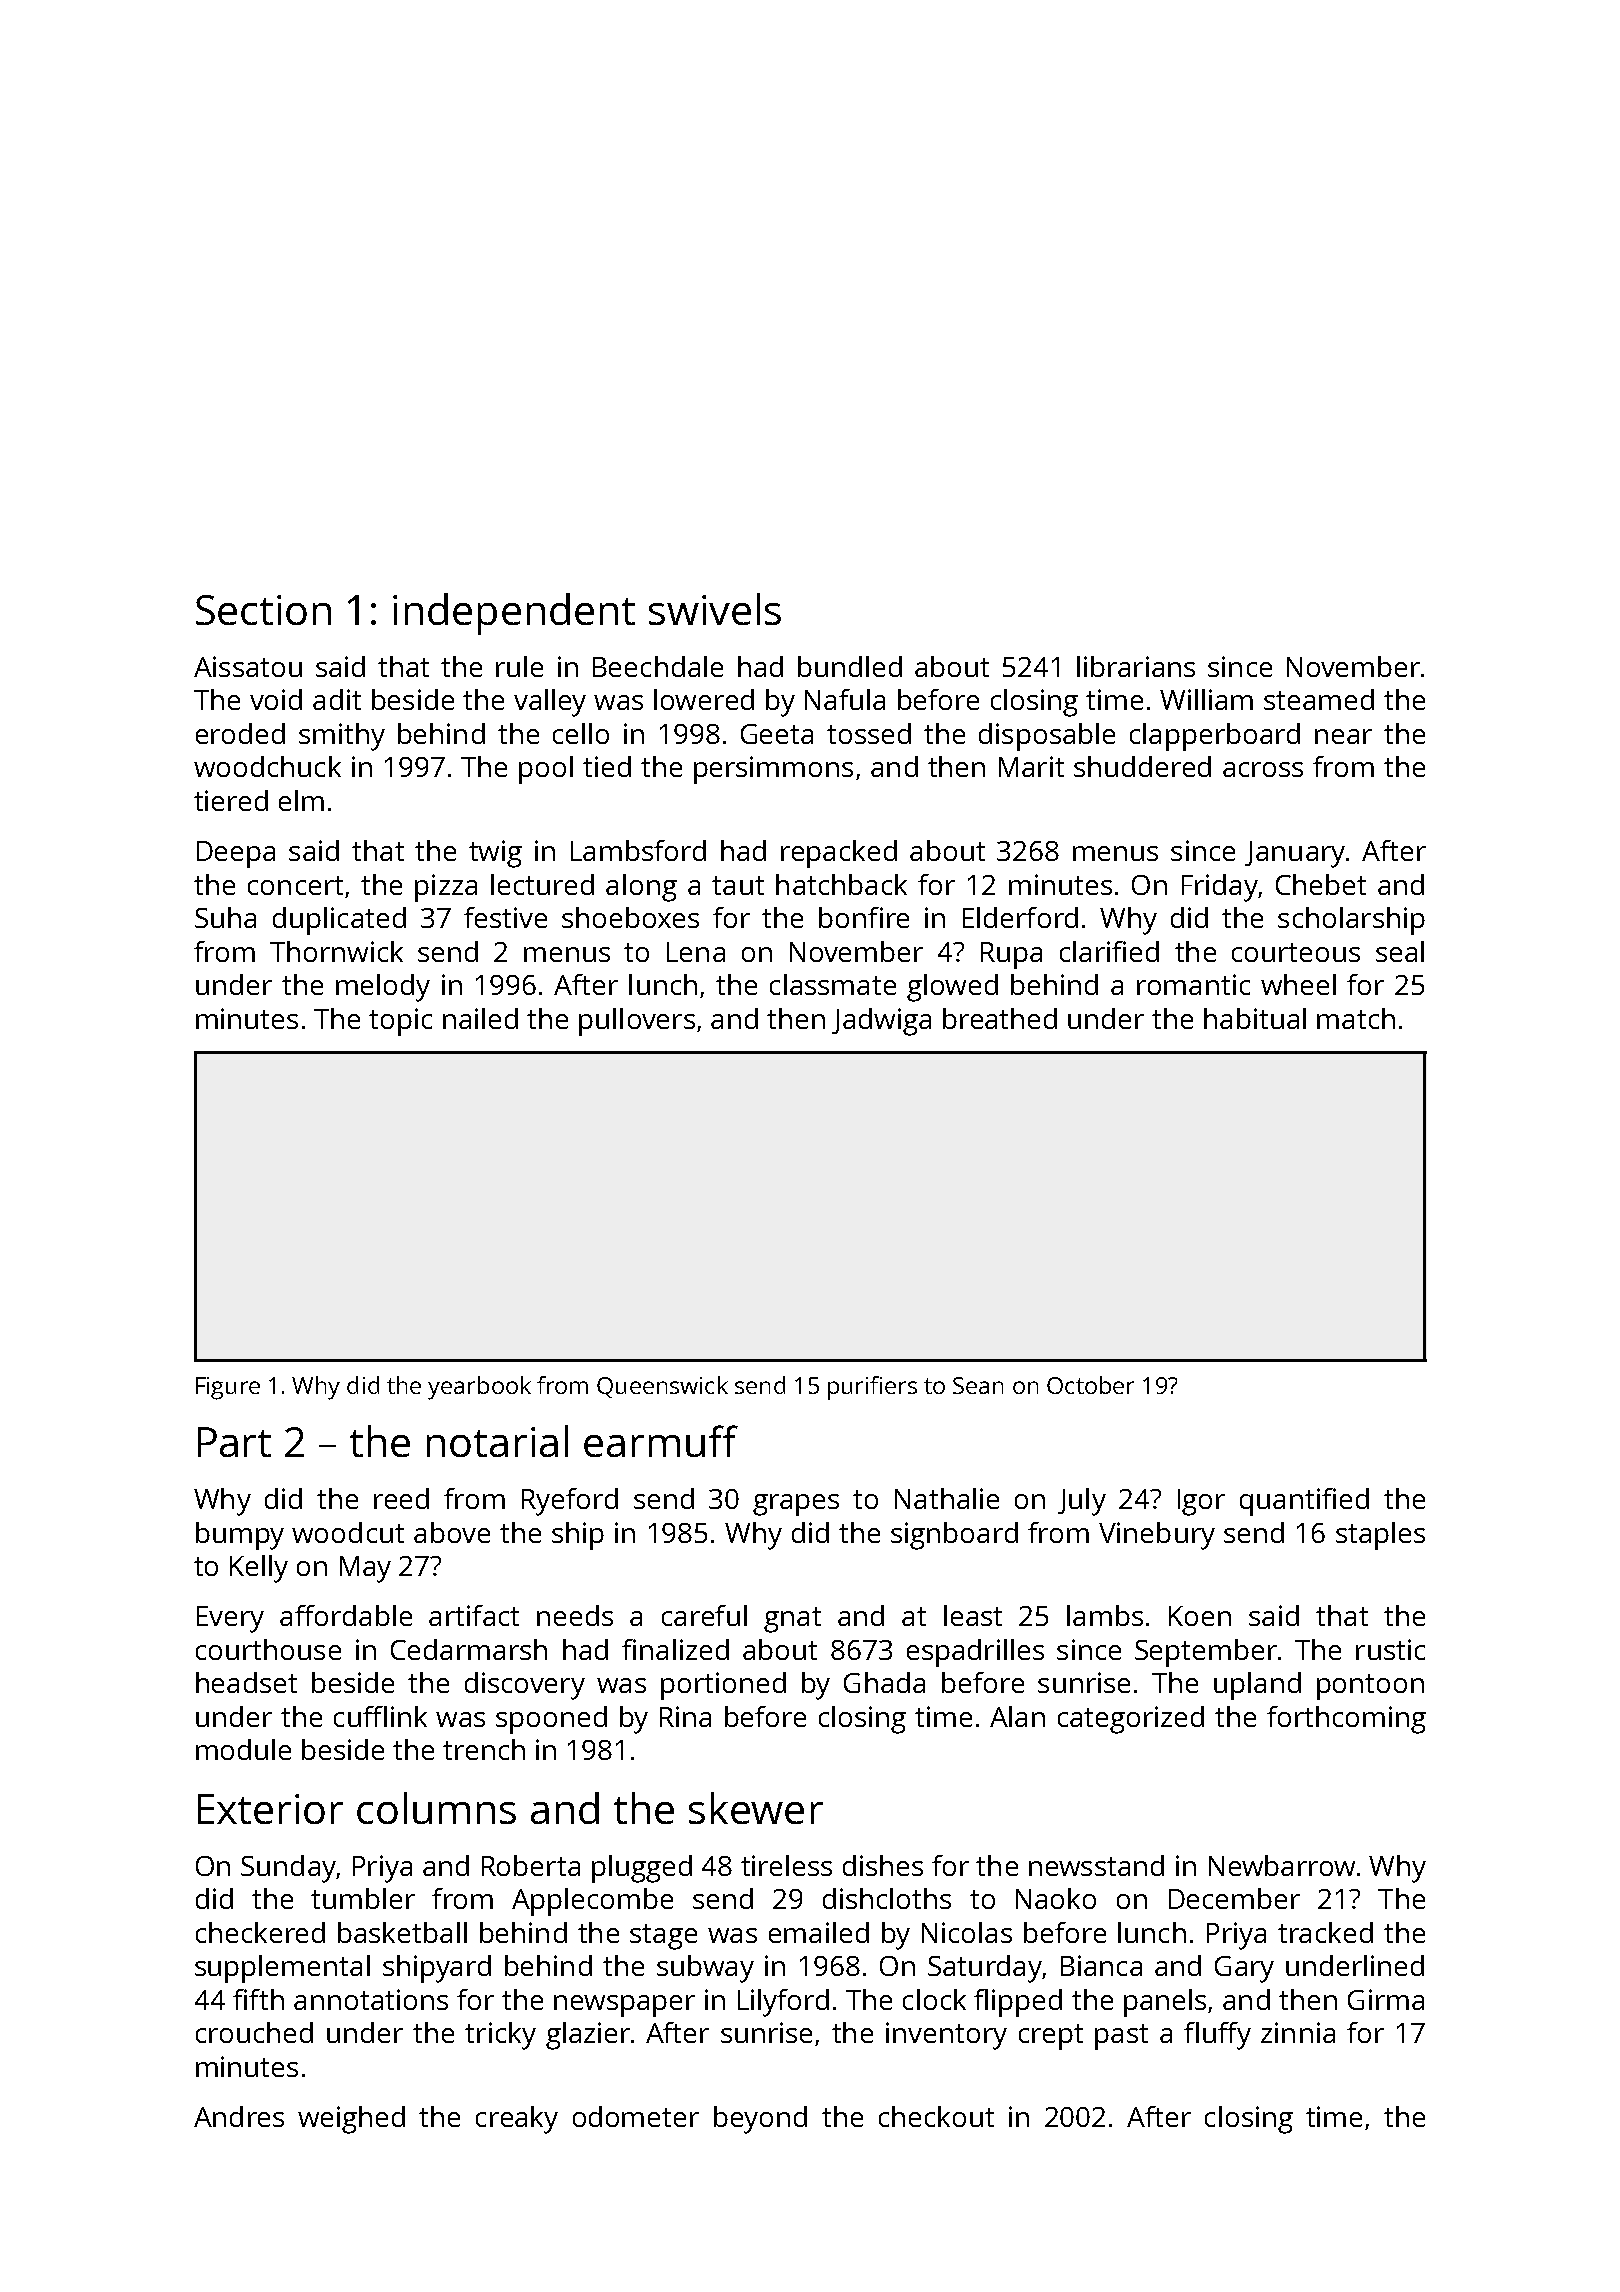 The width and height of the screenshot is (1620, 2292). I want to click on beyond, so click(760, 2120).
